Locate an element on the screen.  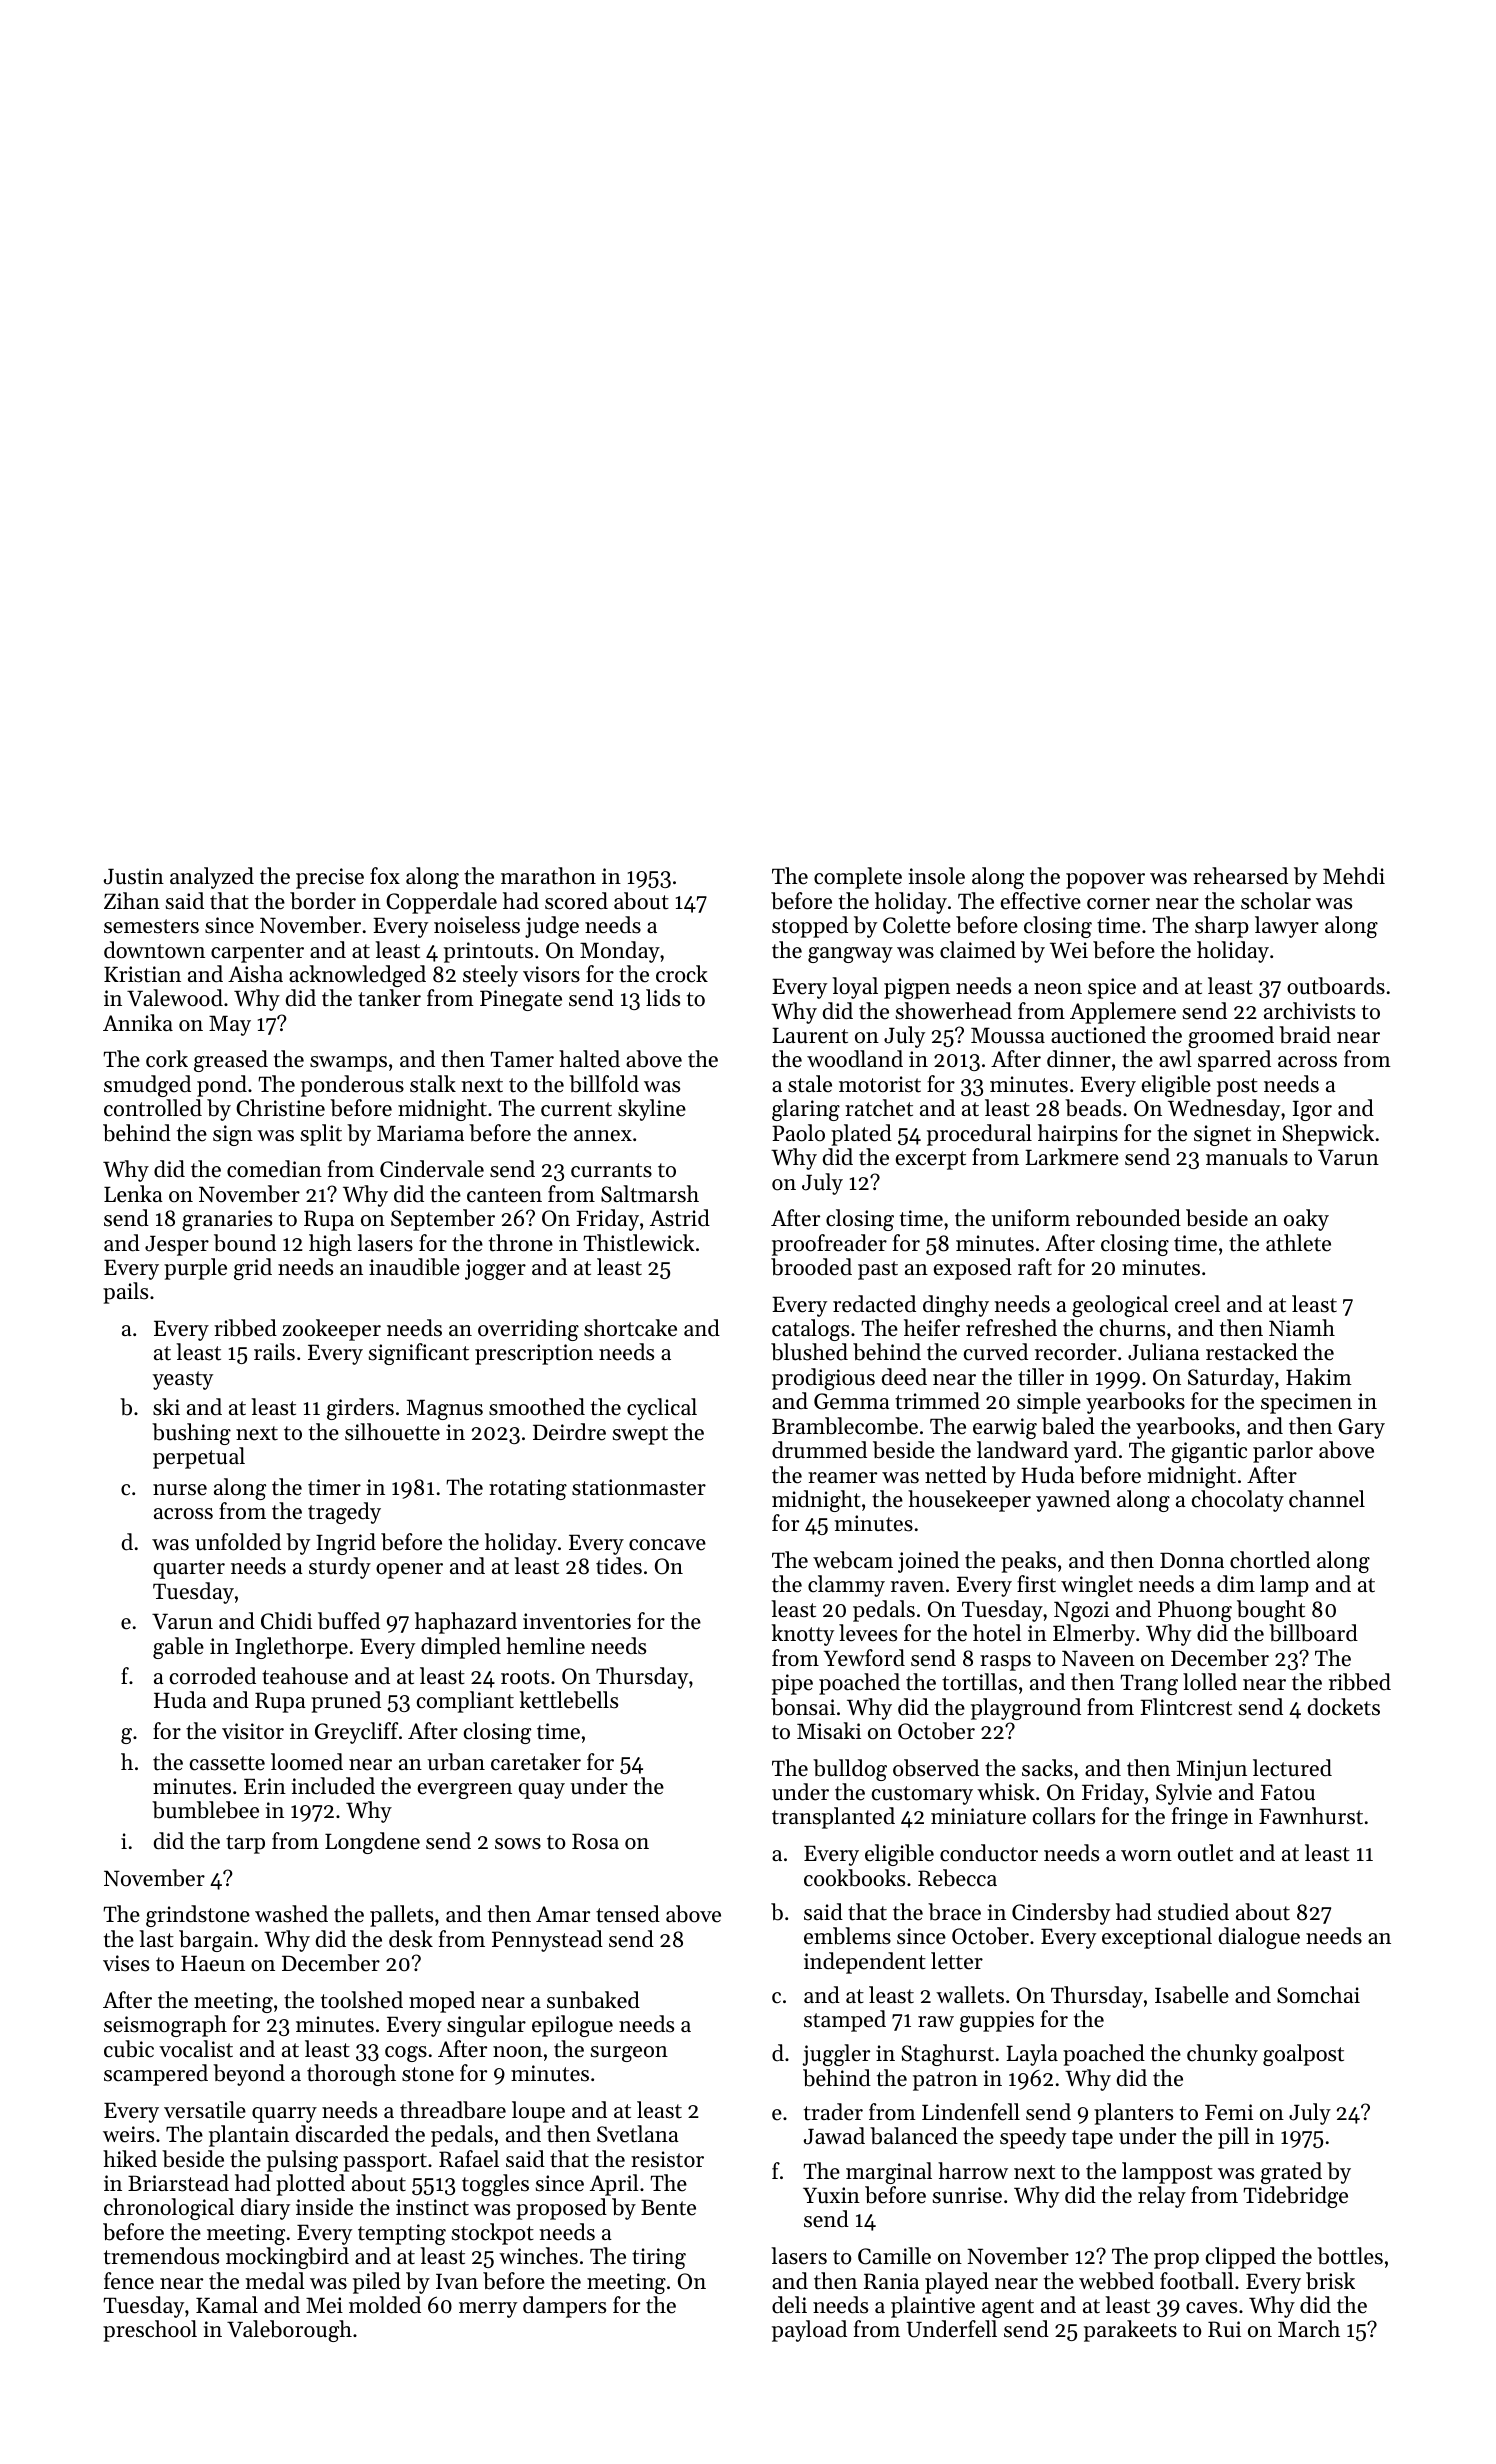
planters is located at coordinates (1133, 2114).
